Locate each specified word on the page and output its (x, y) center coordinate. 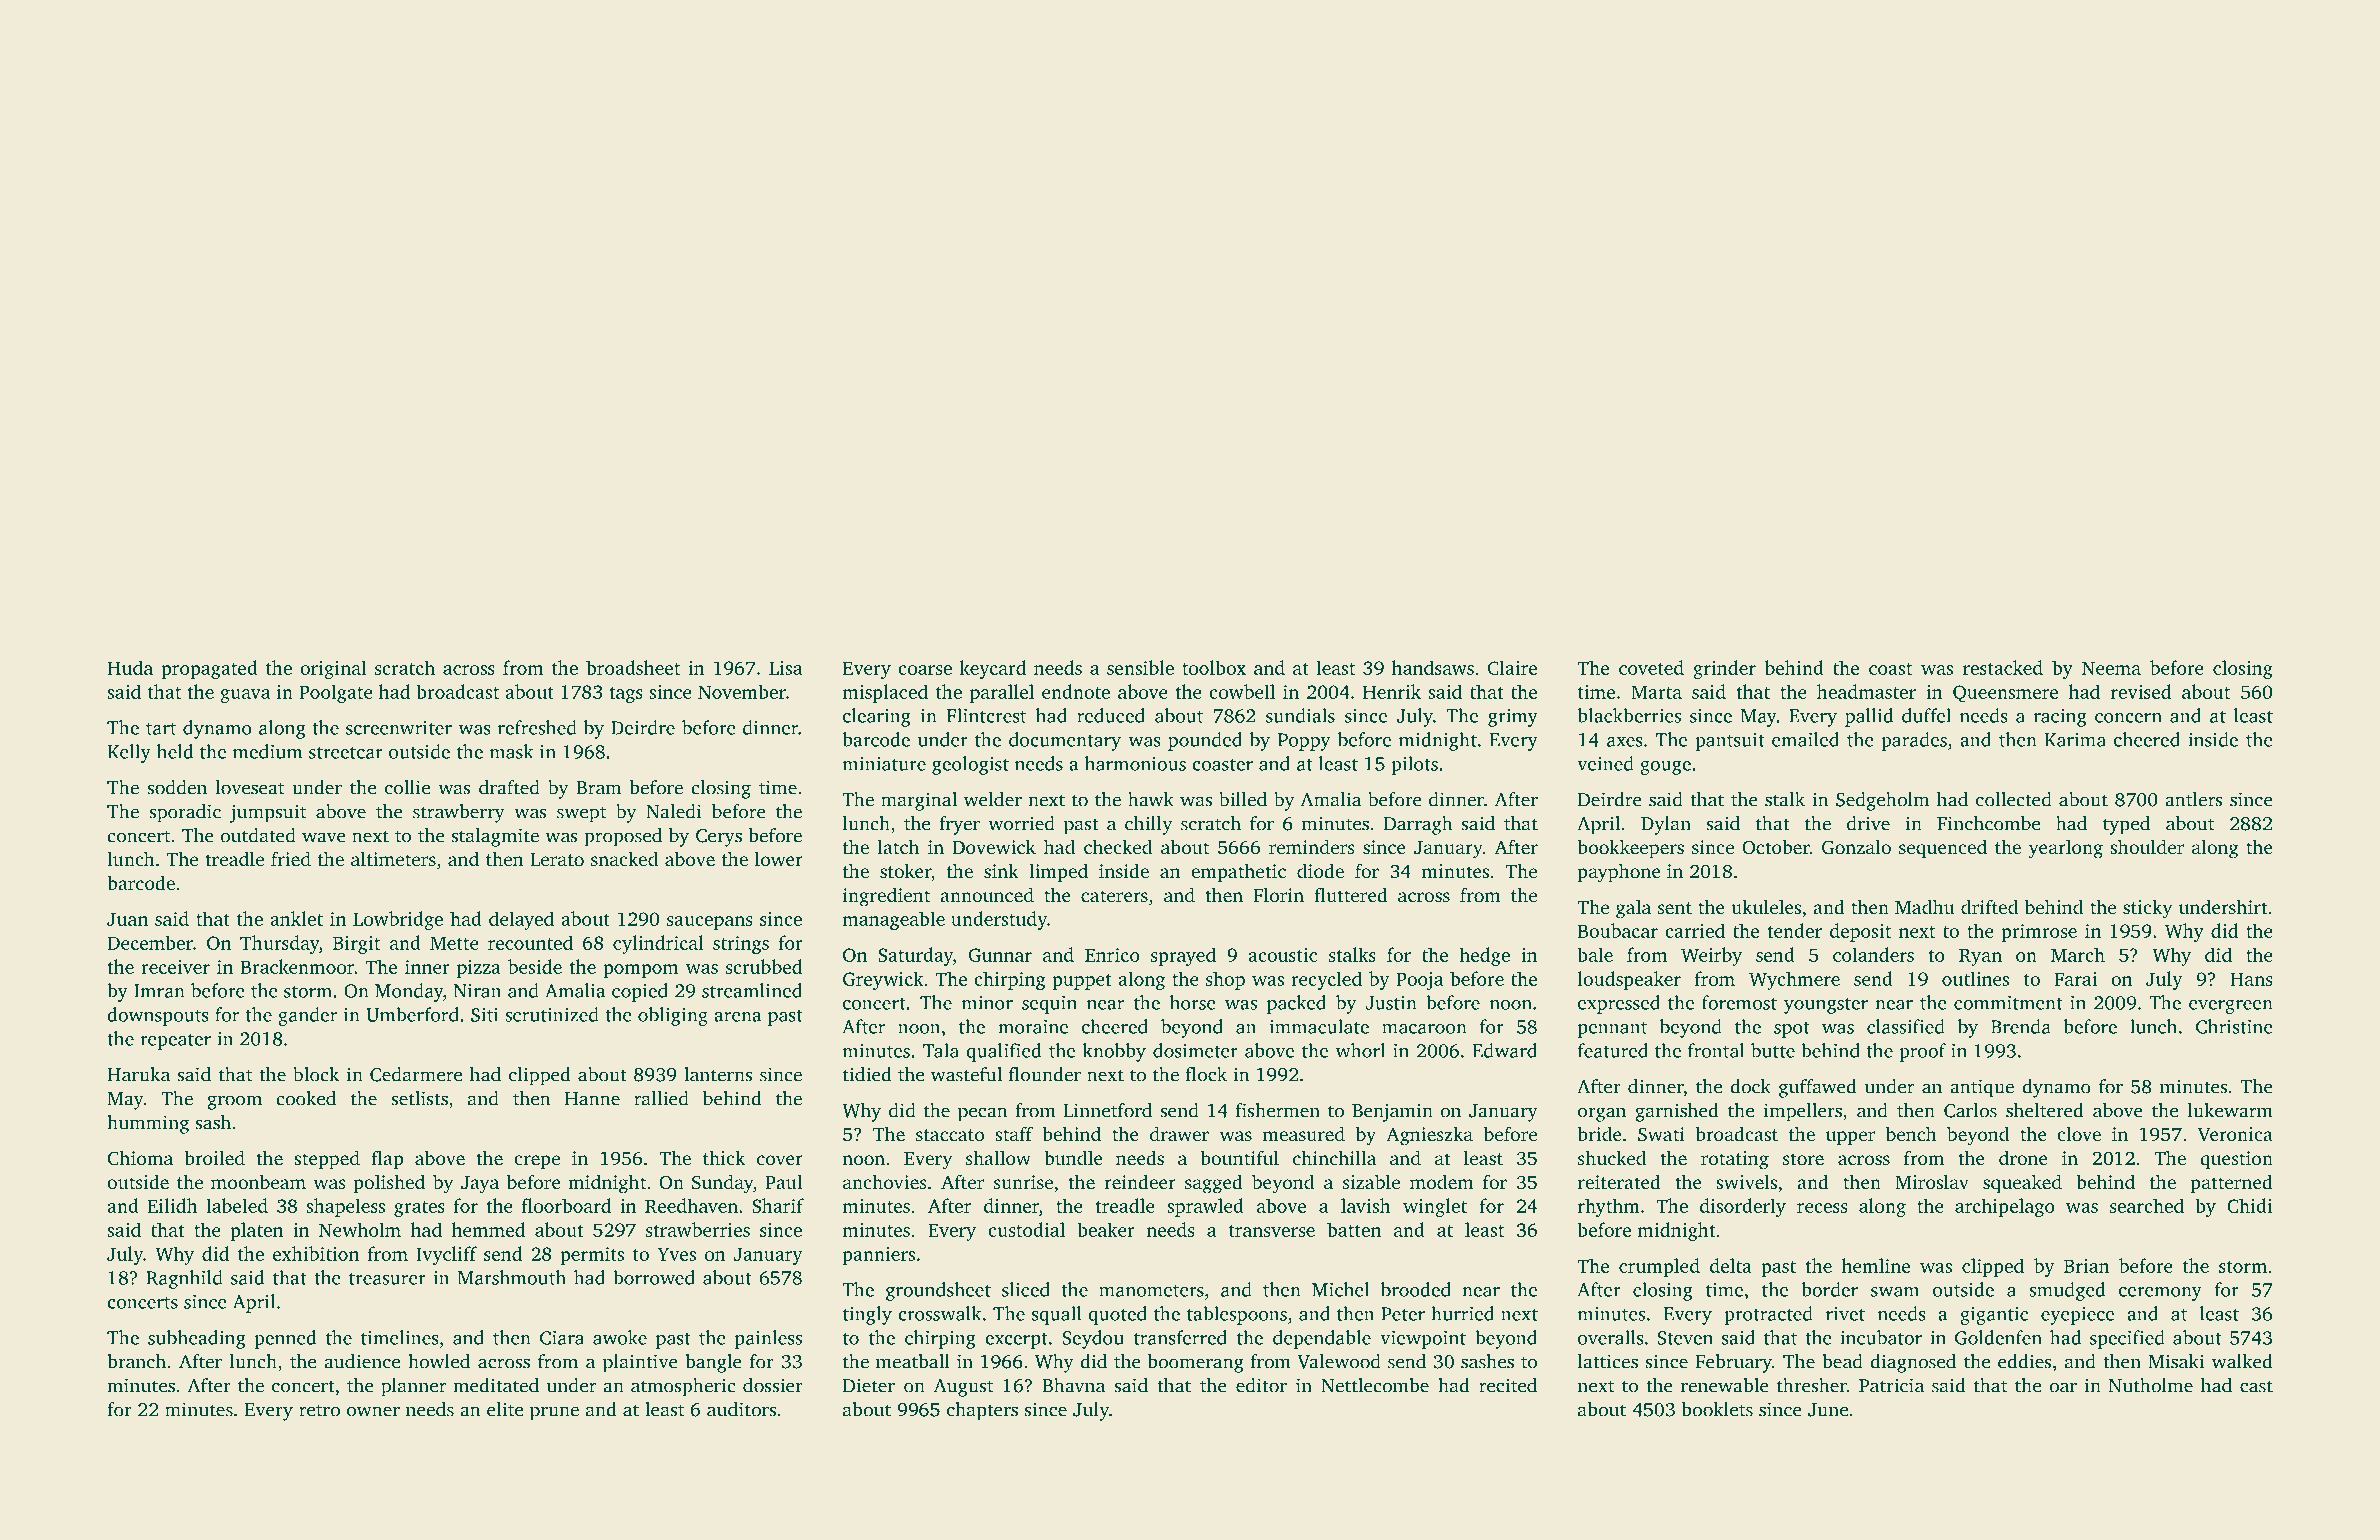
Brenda (2021, 1026)
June (1828, 1410)
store (1803, 1159)
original (333, 669)
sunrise (1023, 1182)
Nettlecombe (1375, 1385)
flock (1206, 1074)
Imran (159, 991)
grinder (1724, 669)
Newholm (360, 1229)
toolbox (1214, 667)
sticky (2147, 909)
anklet (296, 918)
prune (554, 1413)
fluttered (1351, 894)
